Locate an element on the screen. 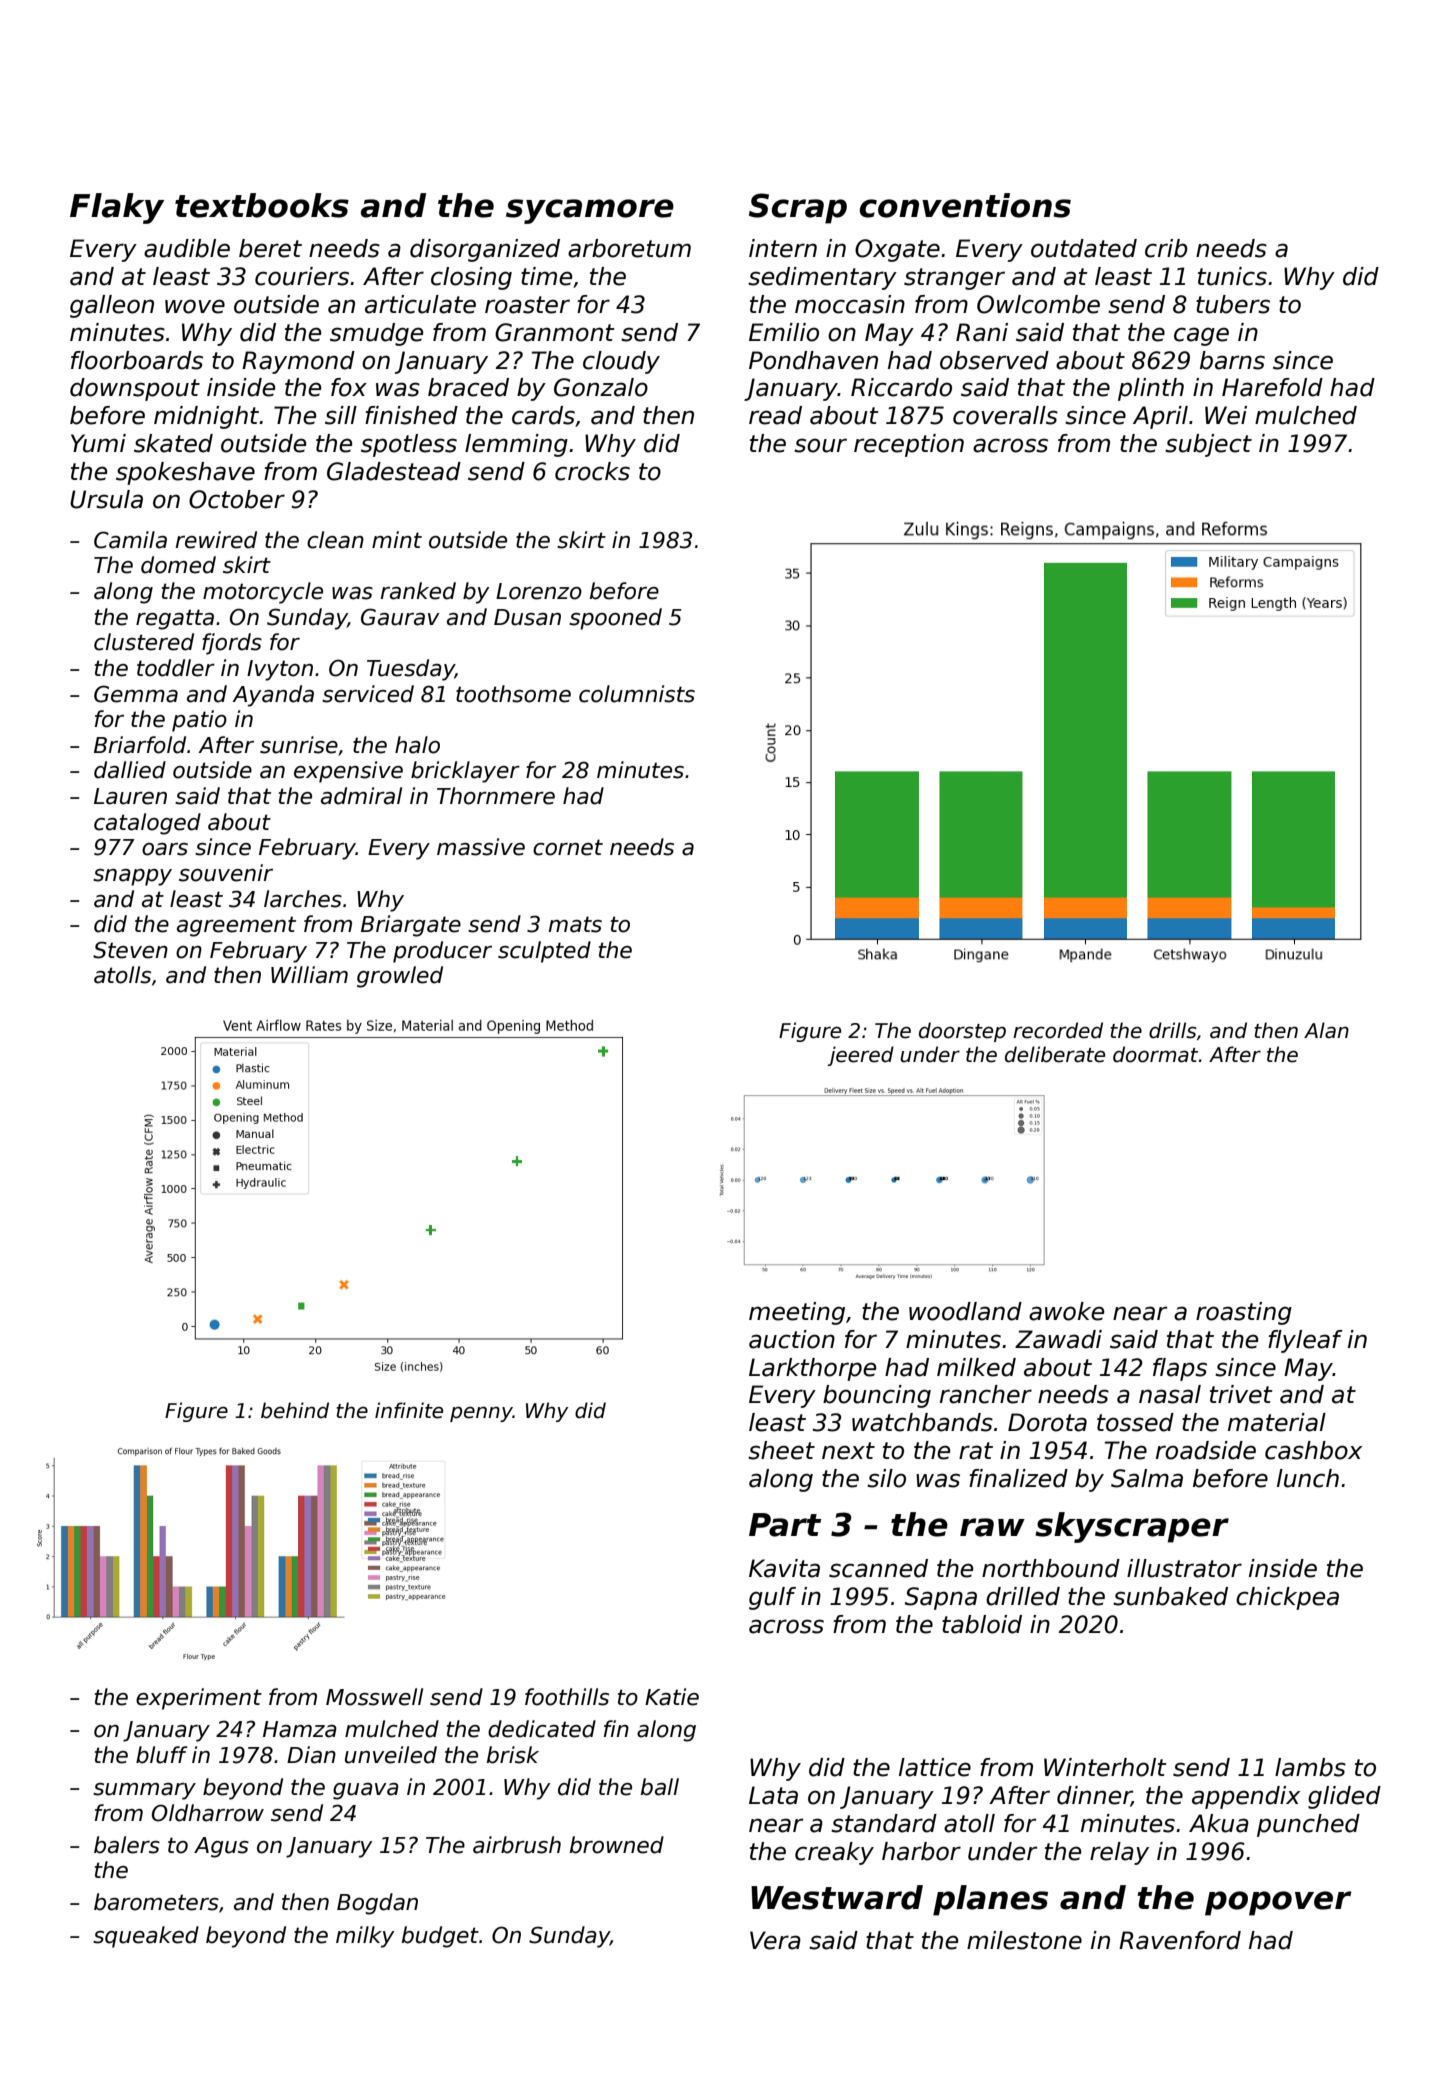 This screenshot has height=2100, width=1450. galleon is located at coordinates (112, 306).
